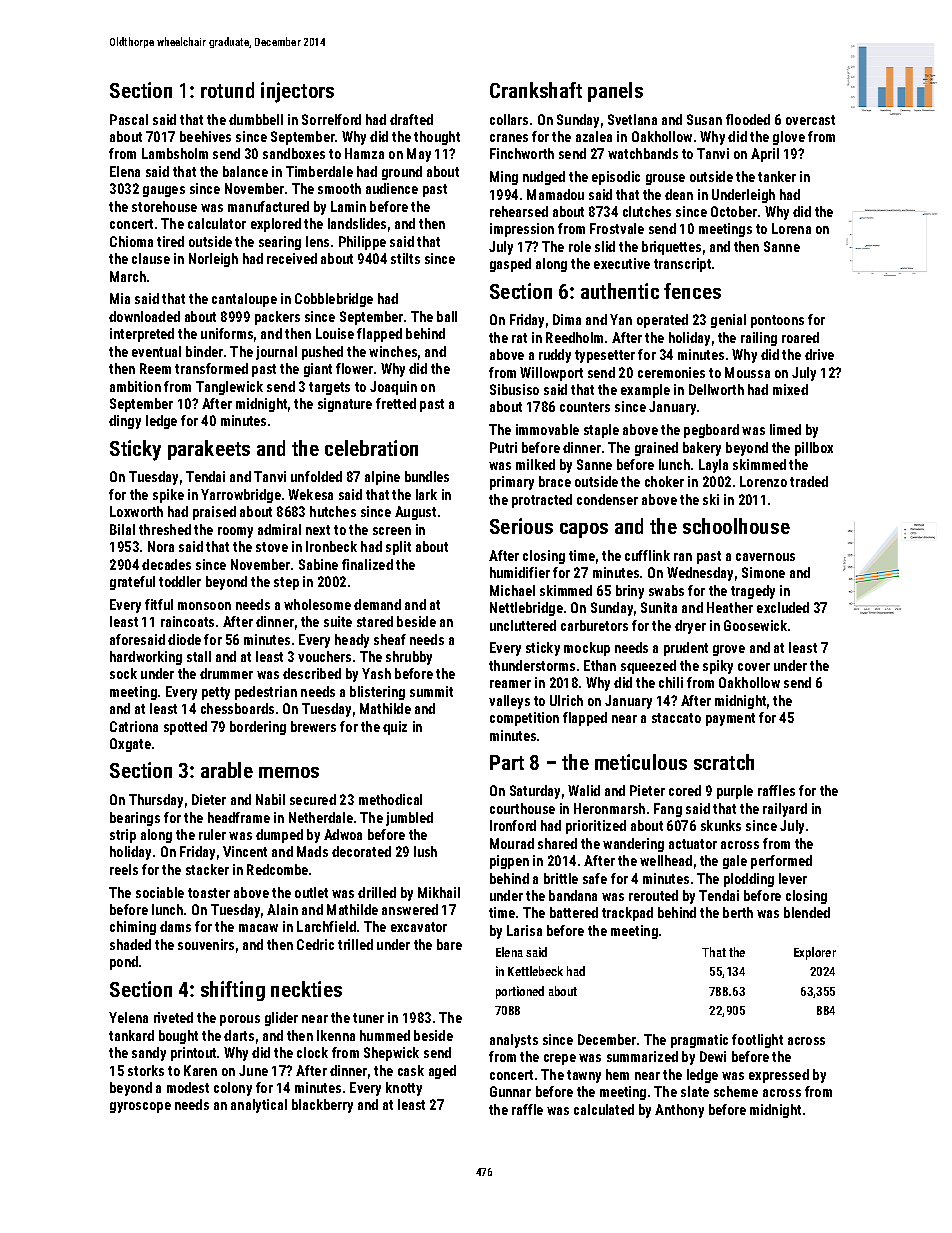  What do you see at coordinates (716, 389) in the page?
I see `Dellworth` at bounding box center [716, 389].
